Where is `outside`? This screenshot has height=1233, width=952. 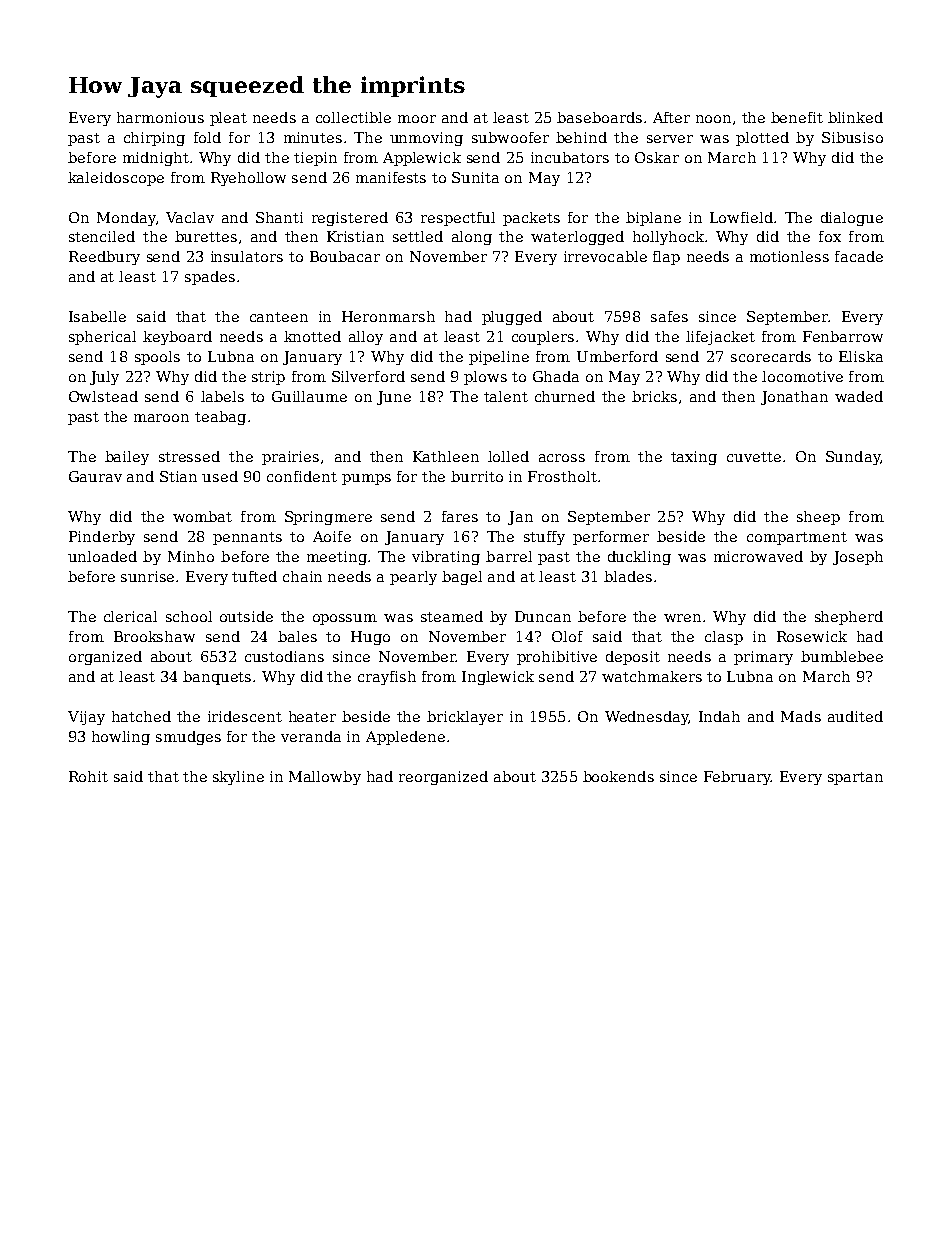 outside is located at coordinates (246, 616).
